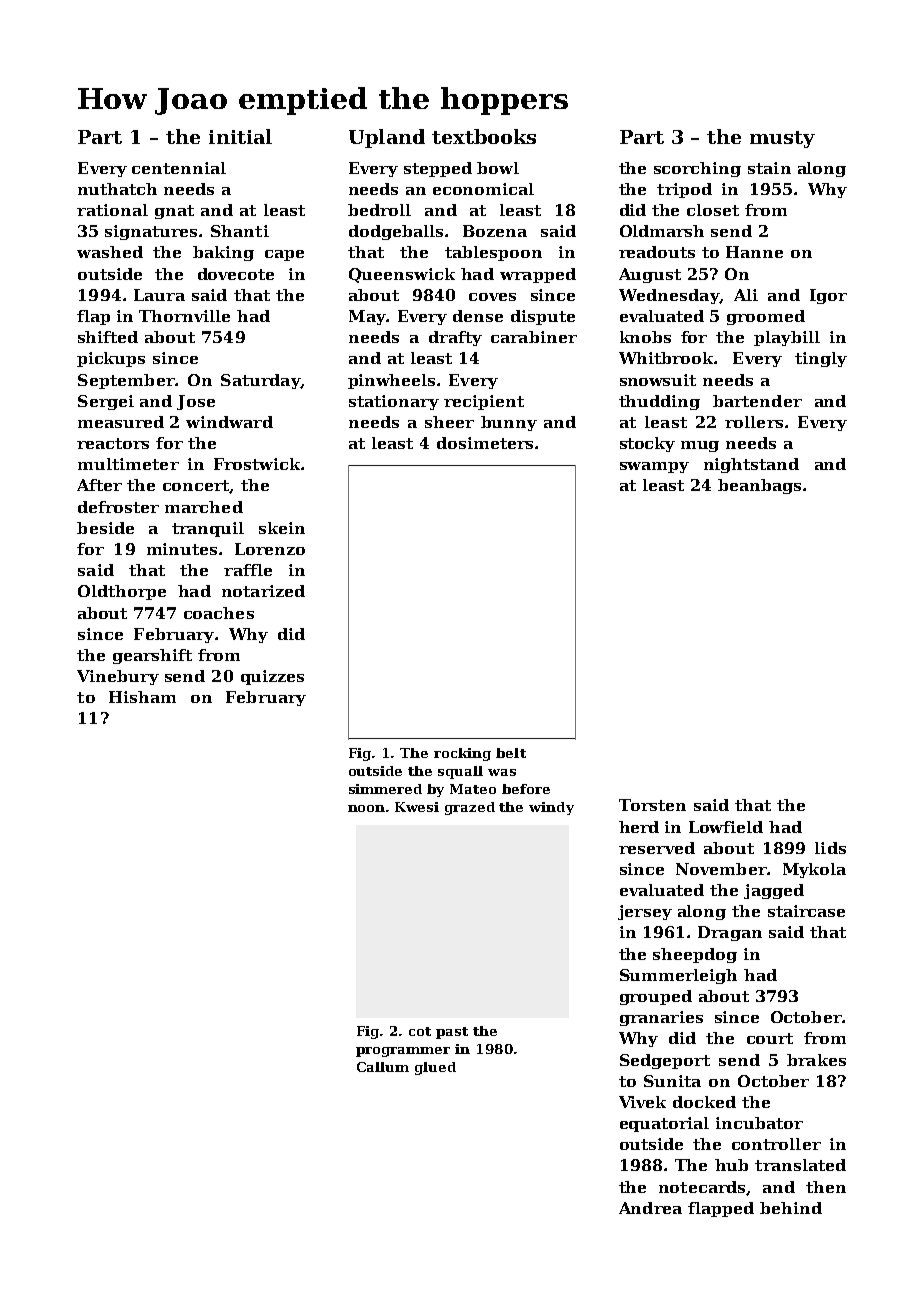  What do you see at coordinates (184, 316) in the screenshot?
I see `Thornville` at bounding box center [184, 316].
